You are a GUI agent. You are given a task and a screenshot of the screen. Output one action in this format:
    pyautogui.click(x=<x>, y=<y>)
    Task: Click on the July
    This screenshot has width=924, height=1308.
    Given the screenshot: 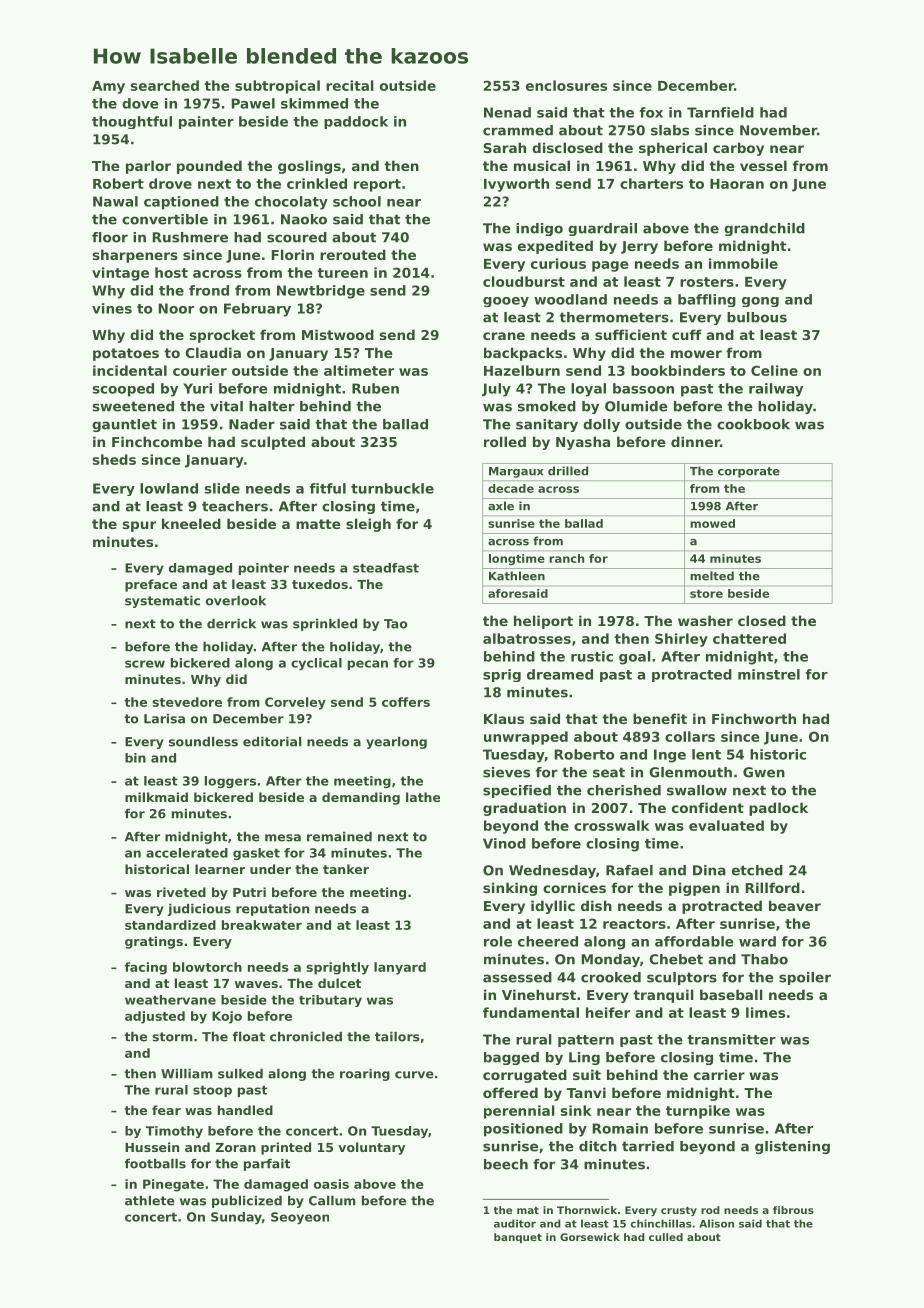 What is the action you would take?
    pyautogui.click(x=496, y=390)
